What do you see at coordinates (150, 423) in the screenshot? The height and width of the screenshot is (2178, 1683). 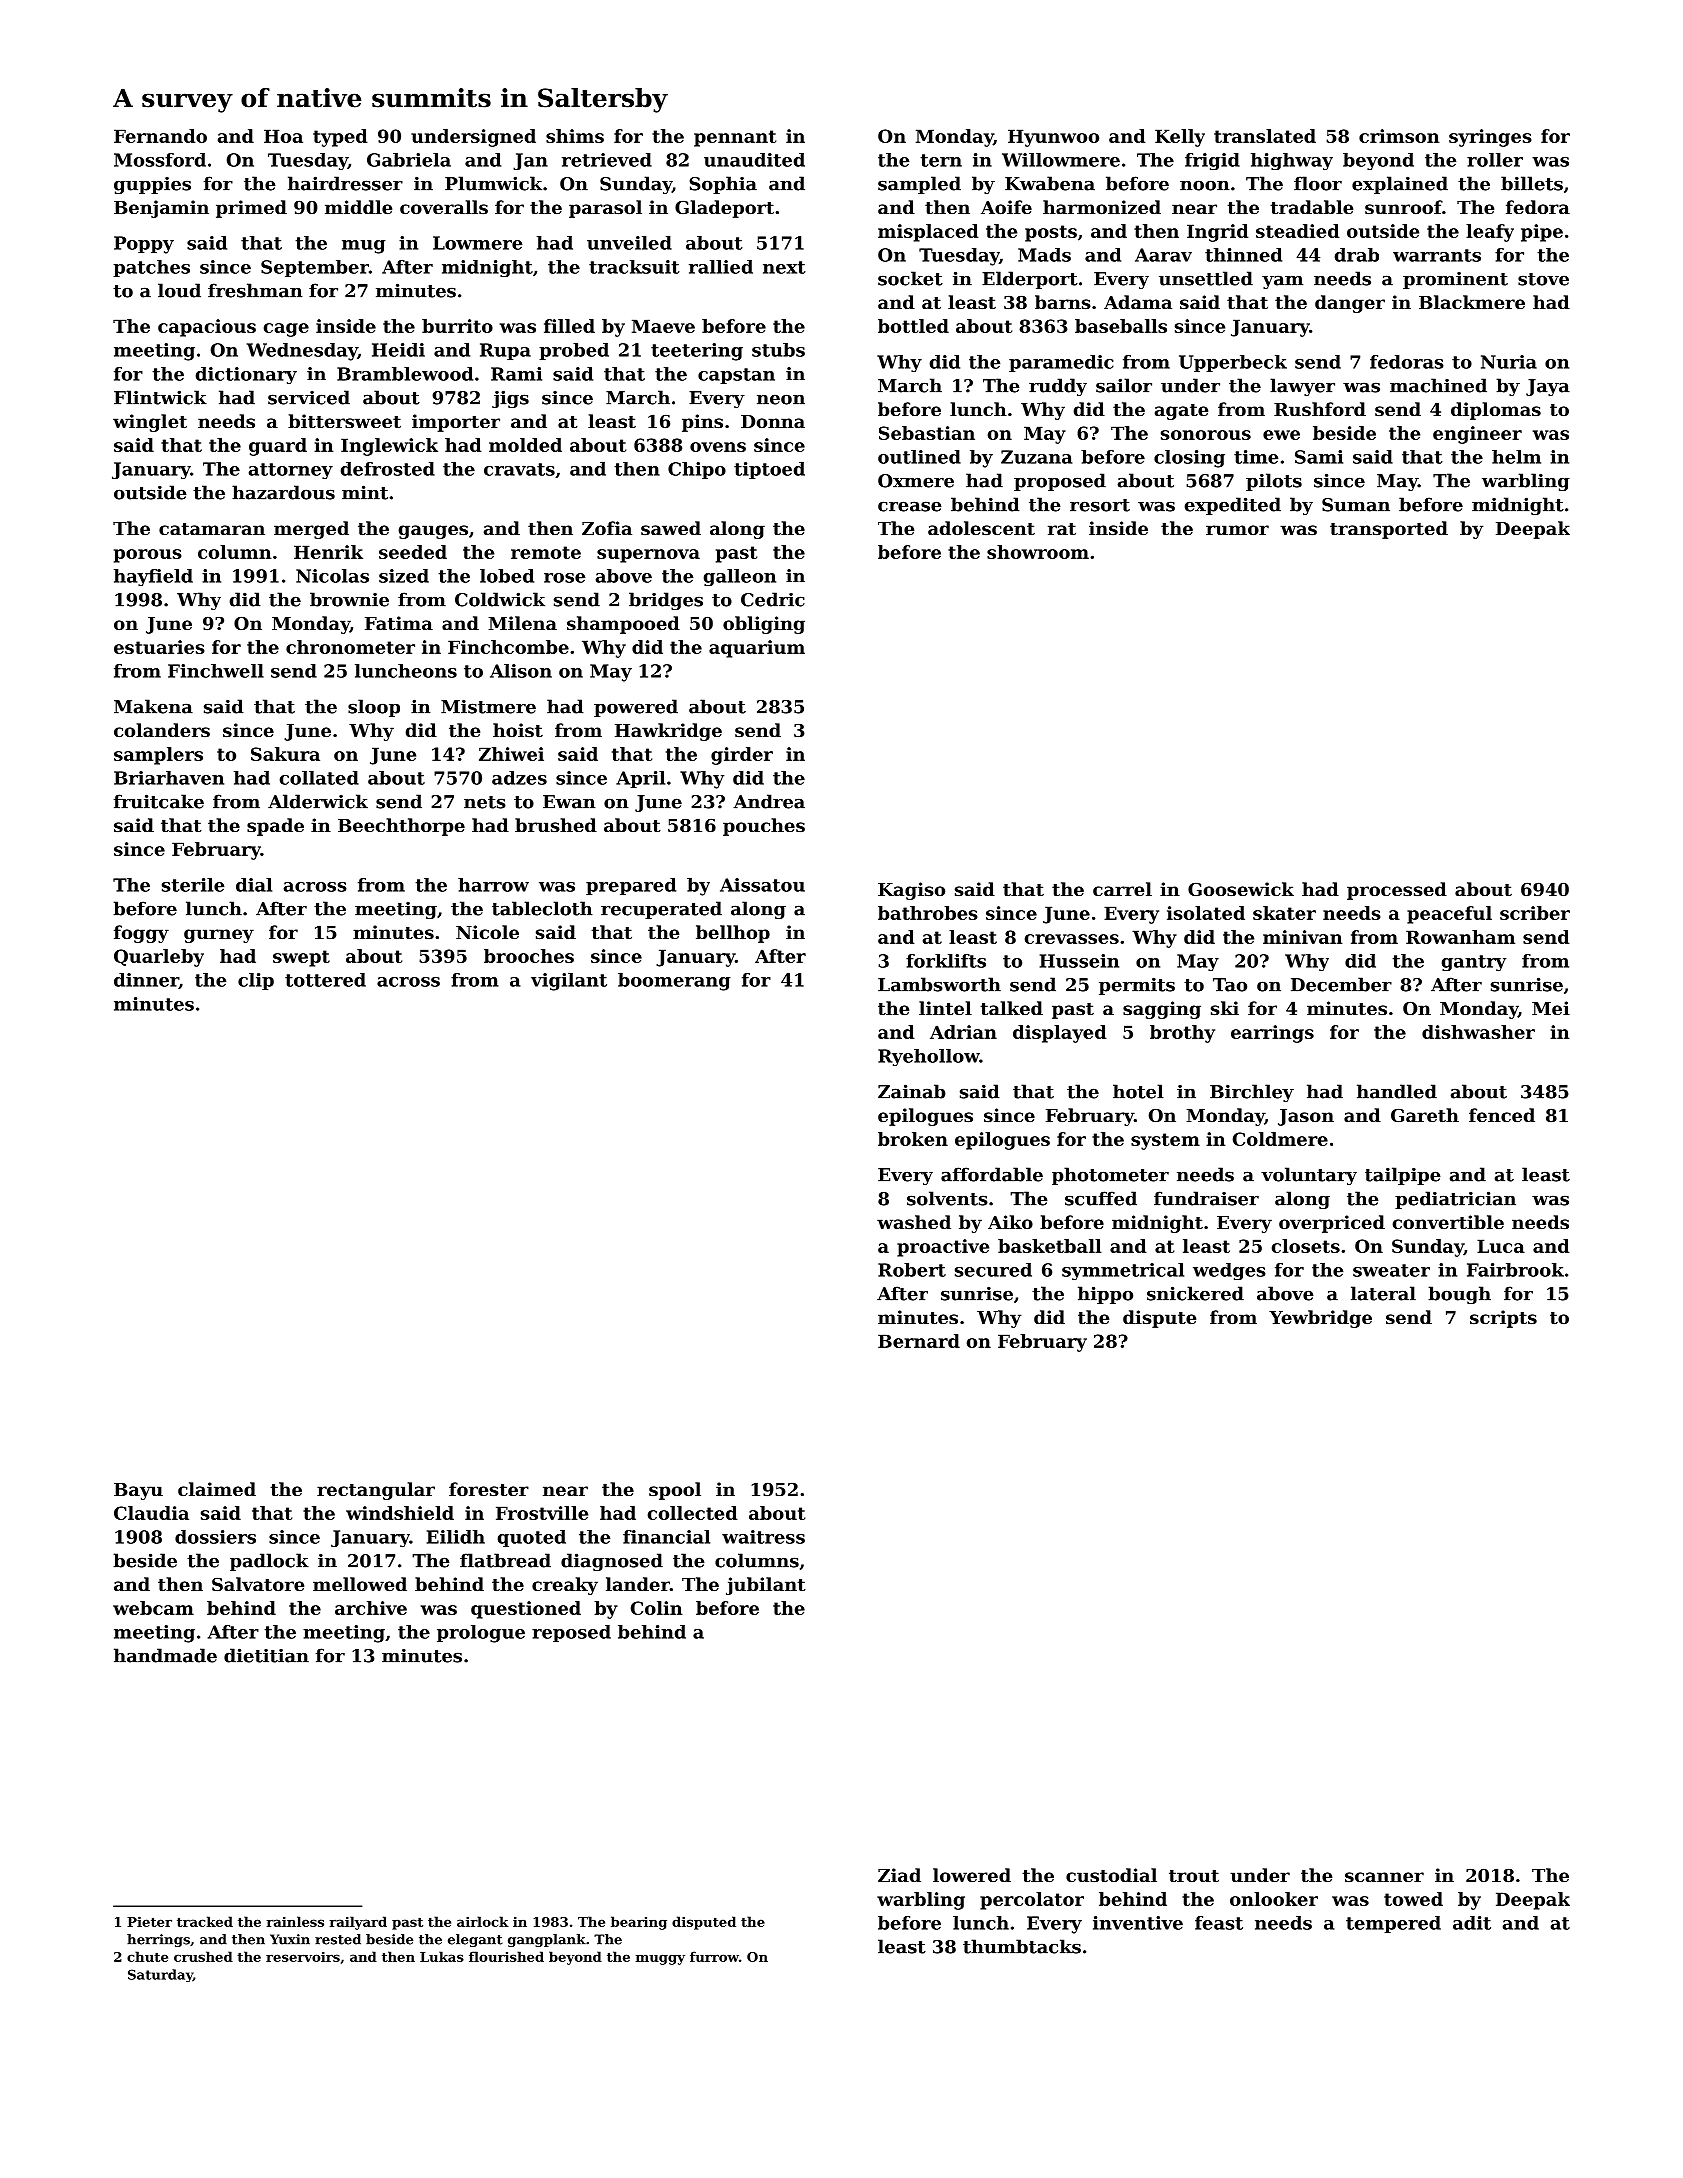 I see `winglet` at bounding box center [150, 423].
